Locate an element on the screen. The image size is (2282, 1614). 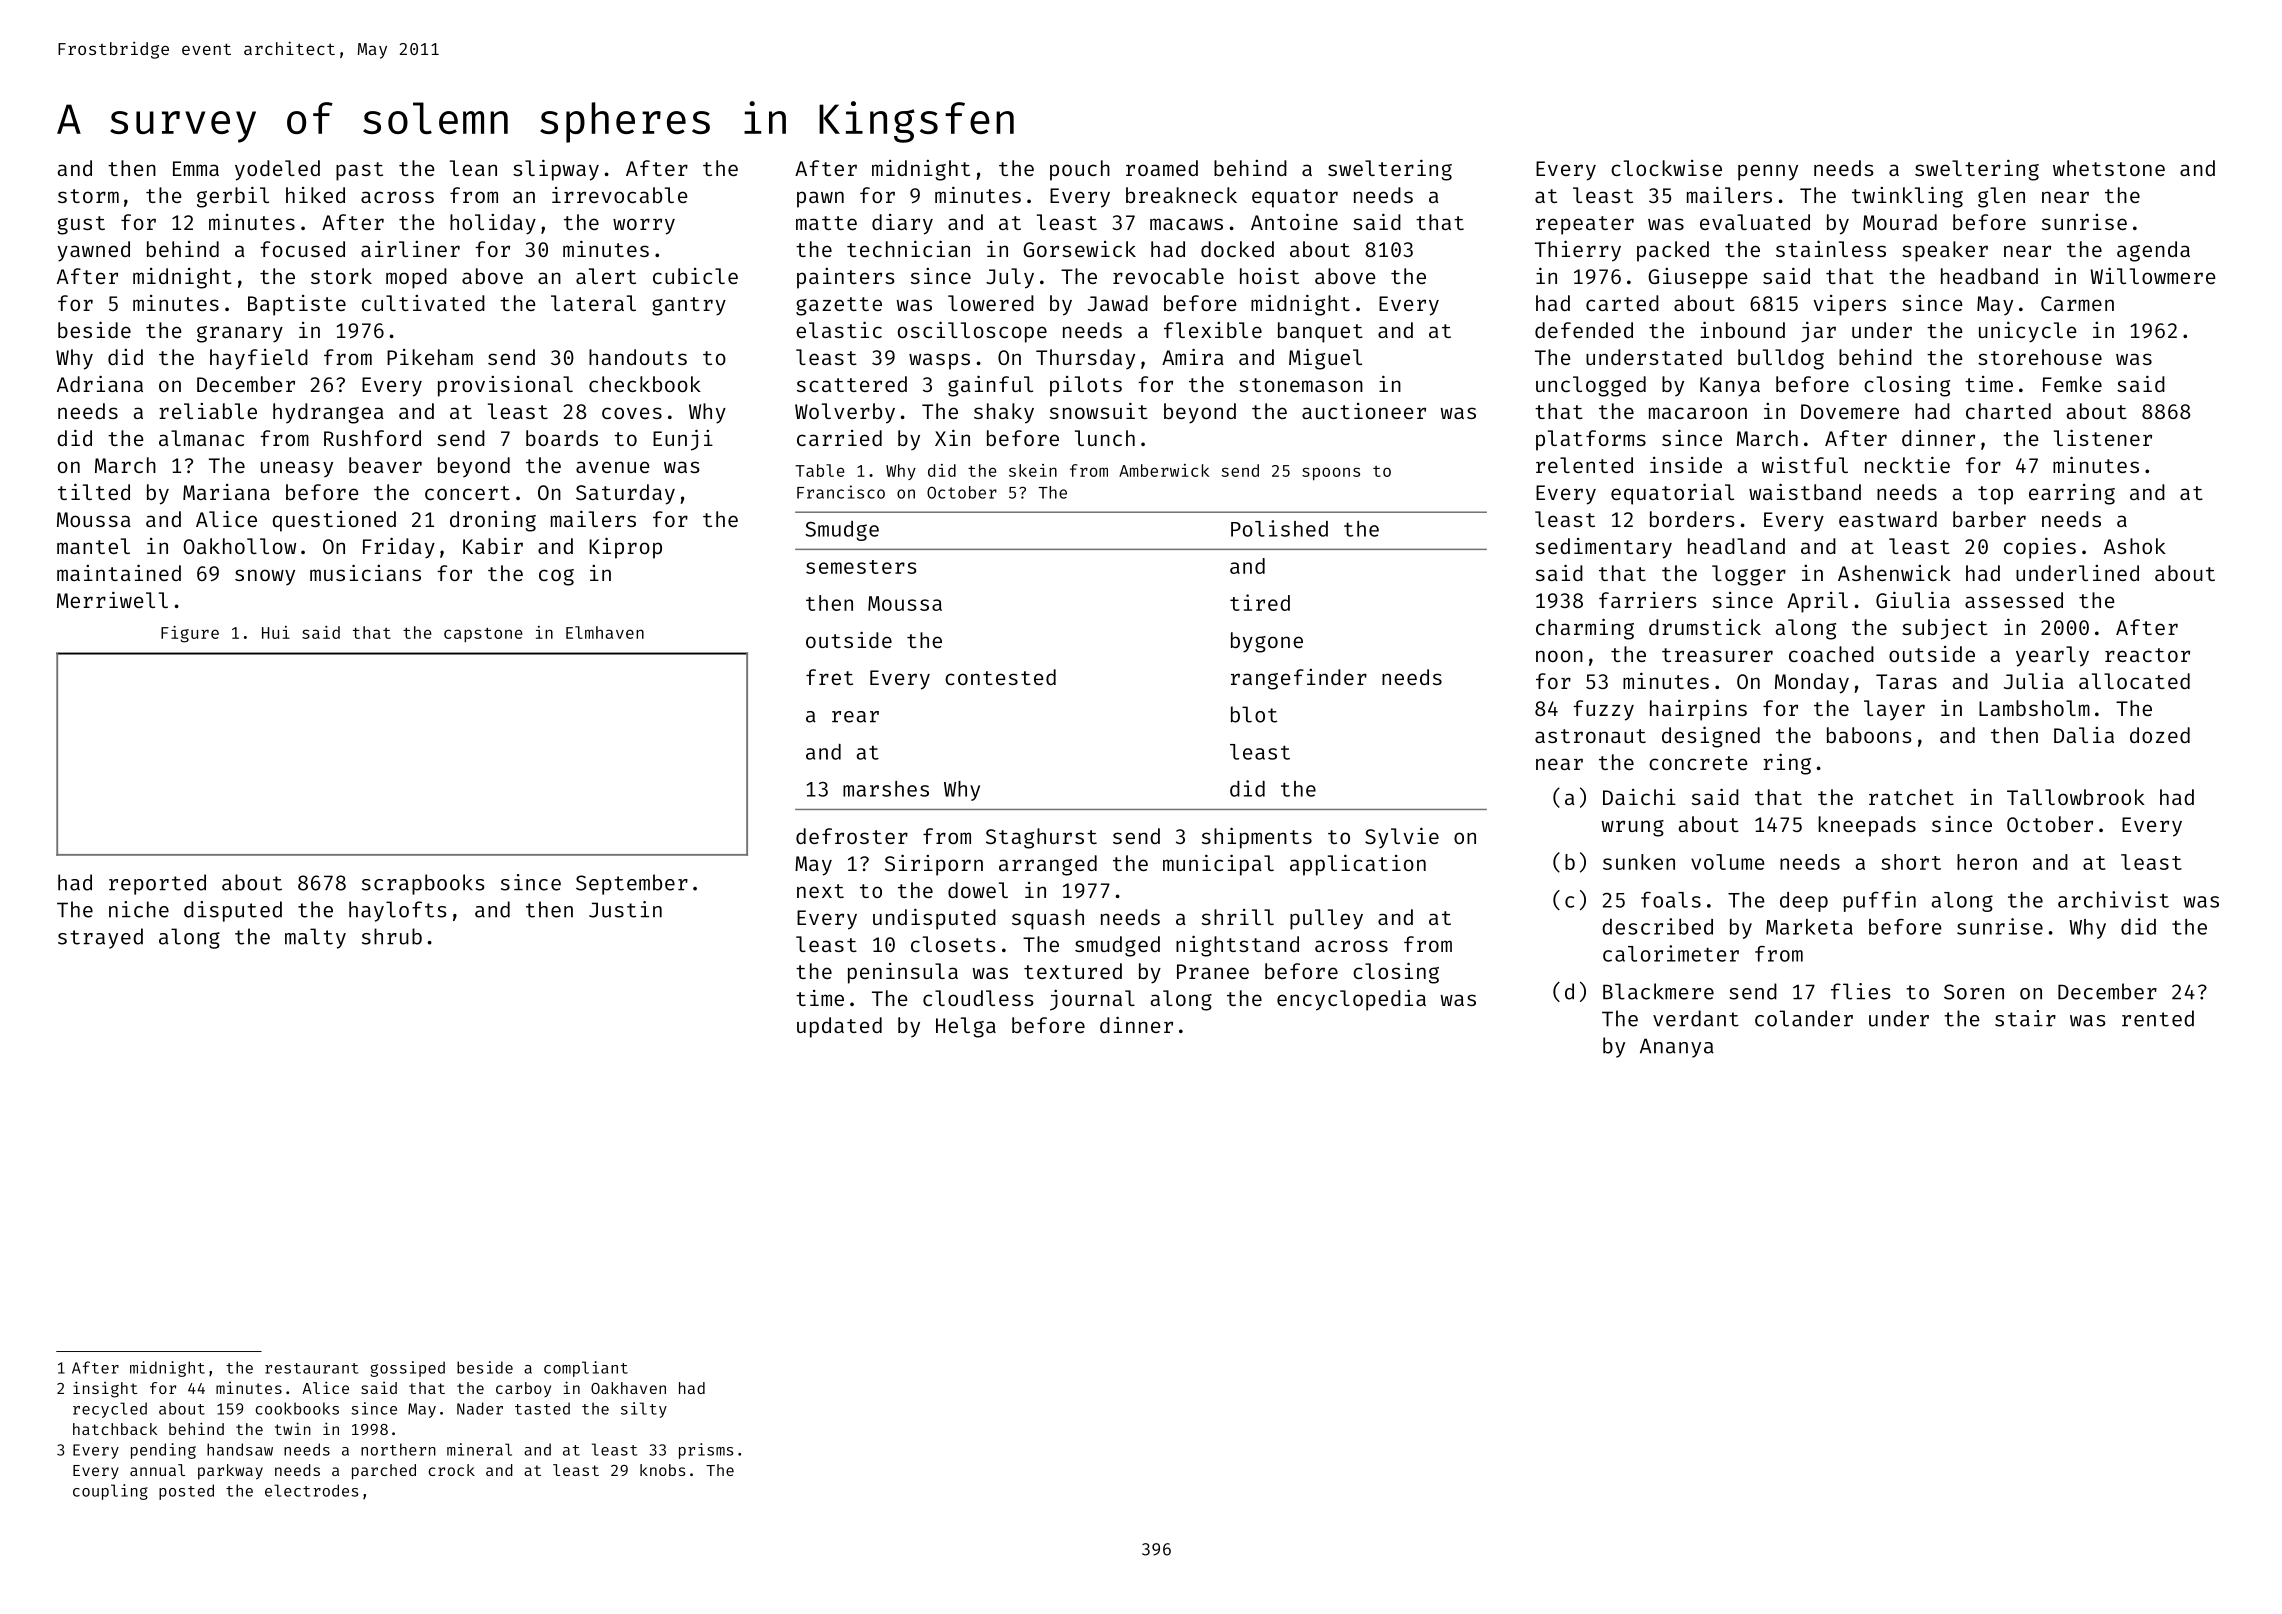
Ananya is located at coordinates (1677, 1048).
